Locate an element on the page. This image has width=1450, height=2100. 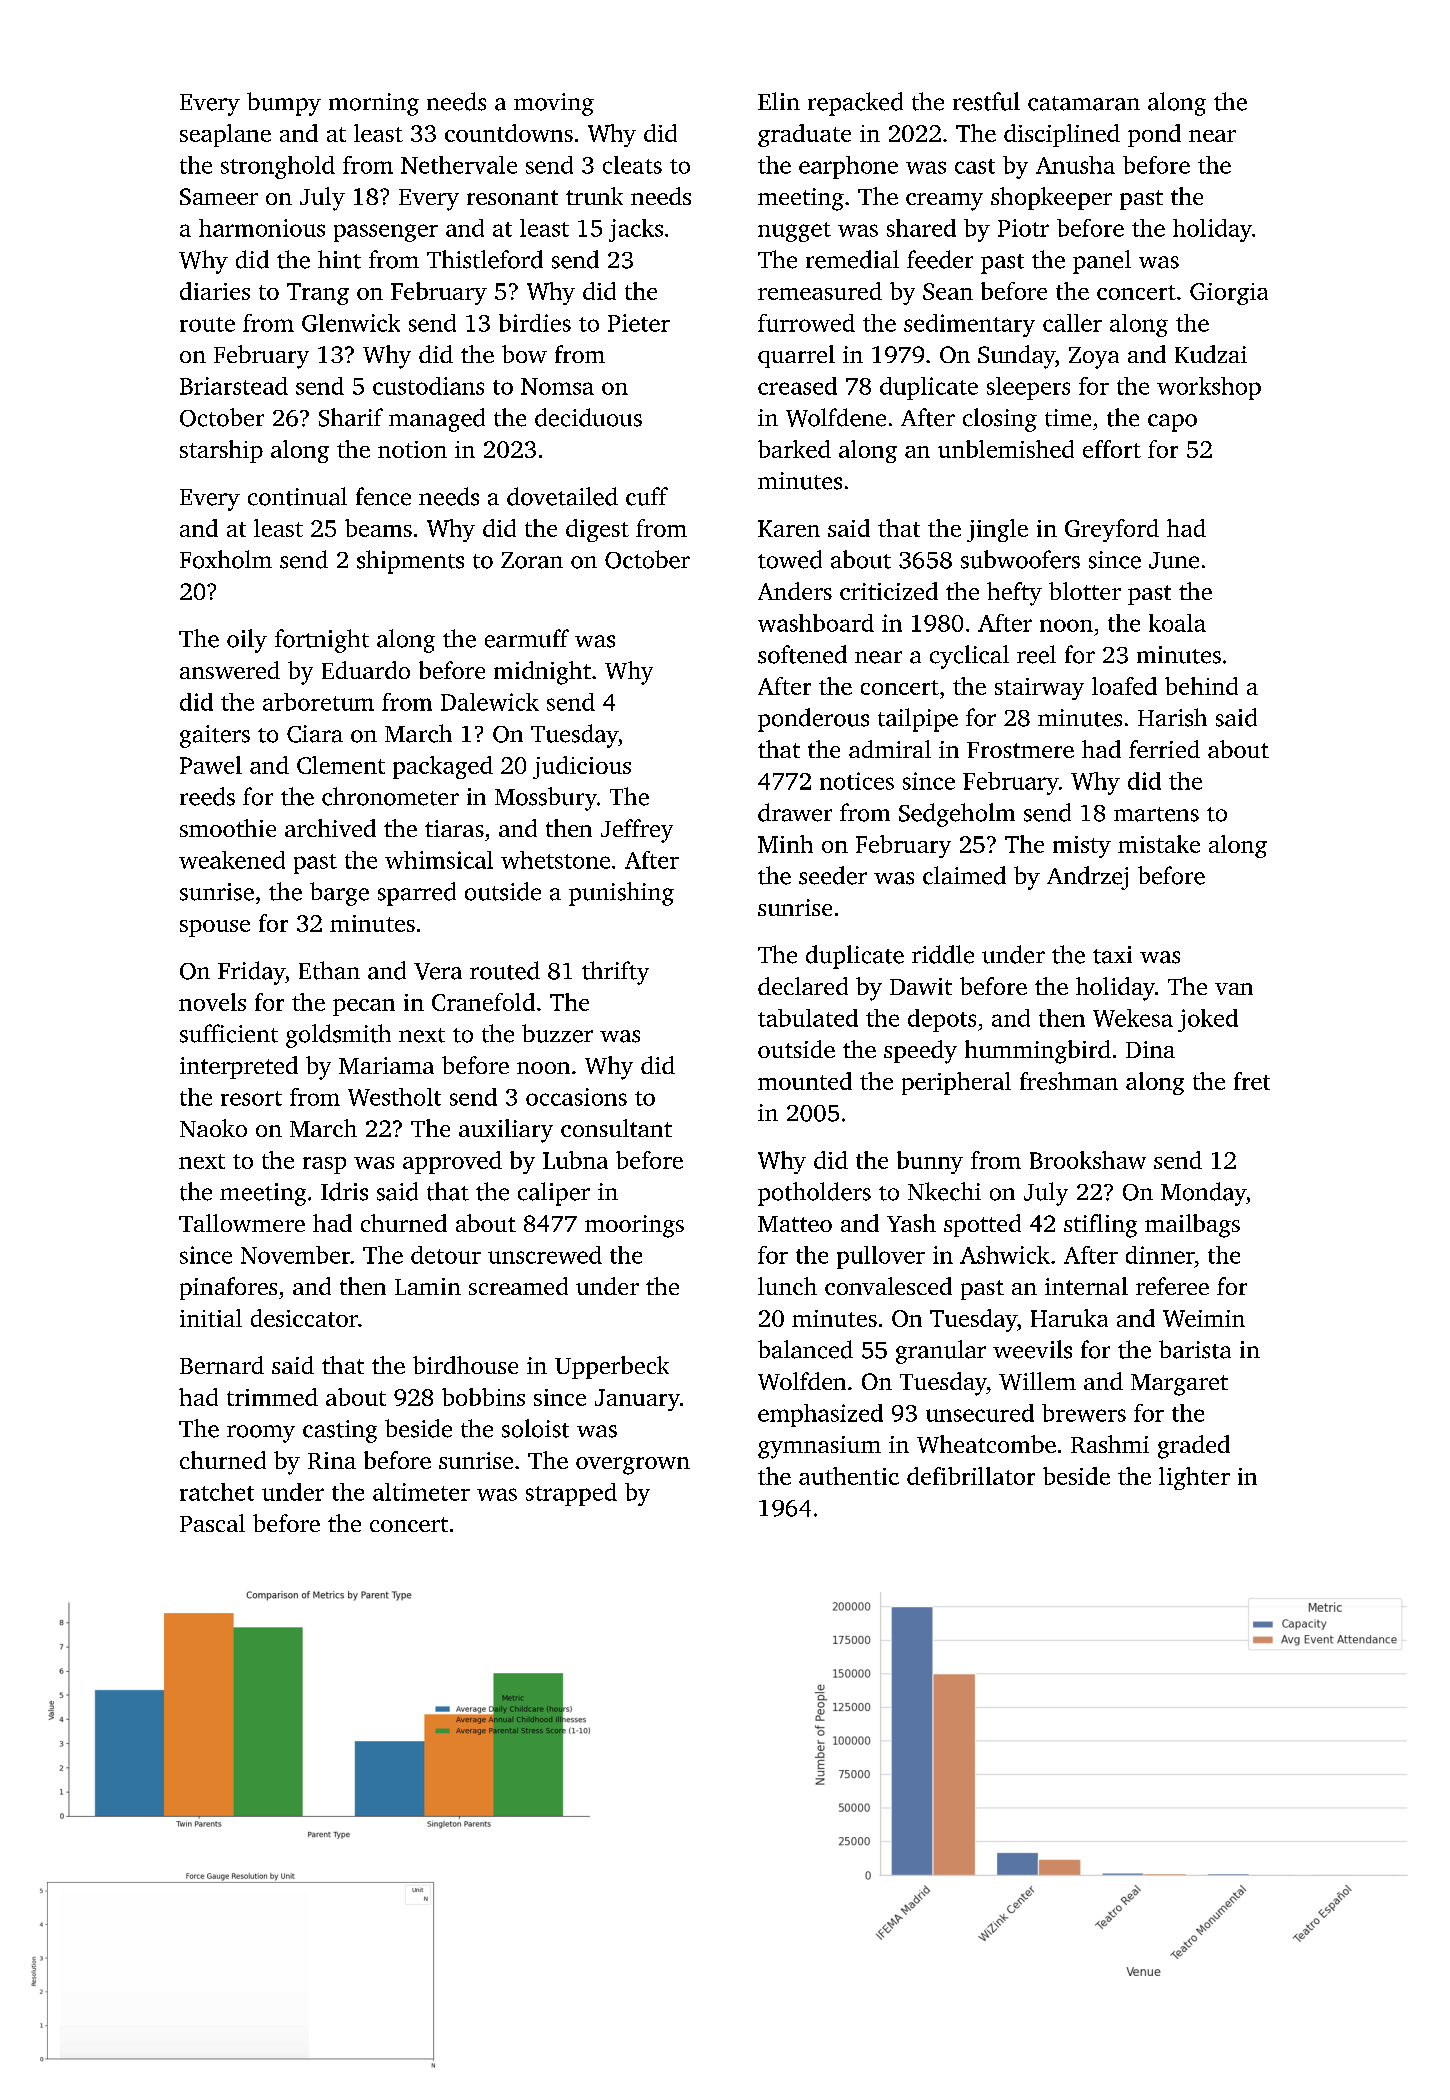
Lubna is located at coordinates (575, 1160).
